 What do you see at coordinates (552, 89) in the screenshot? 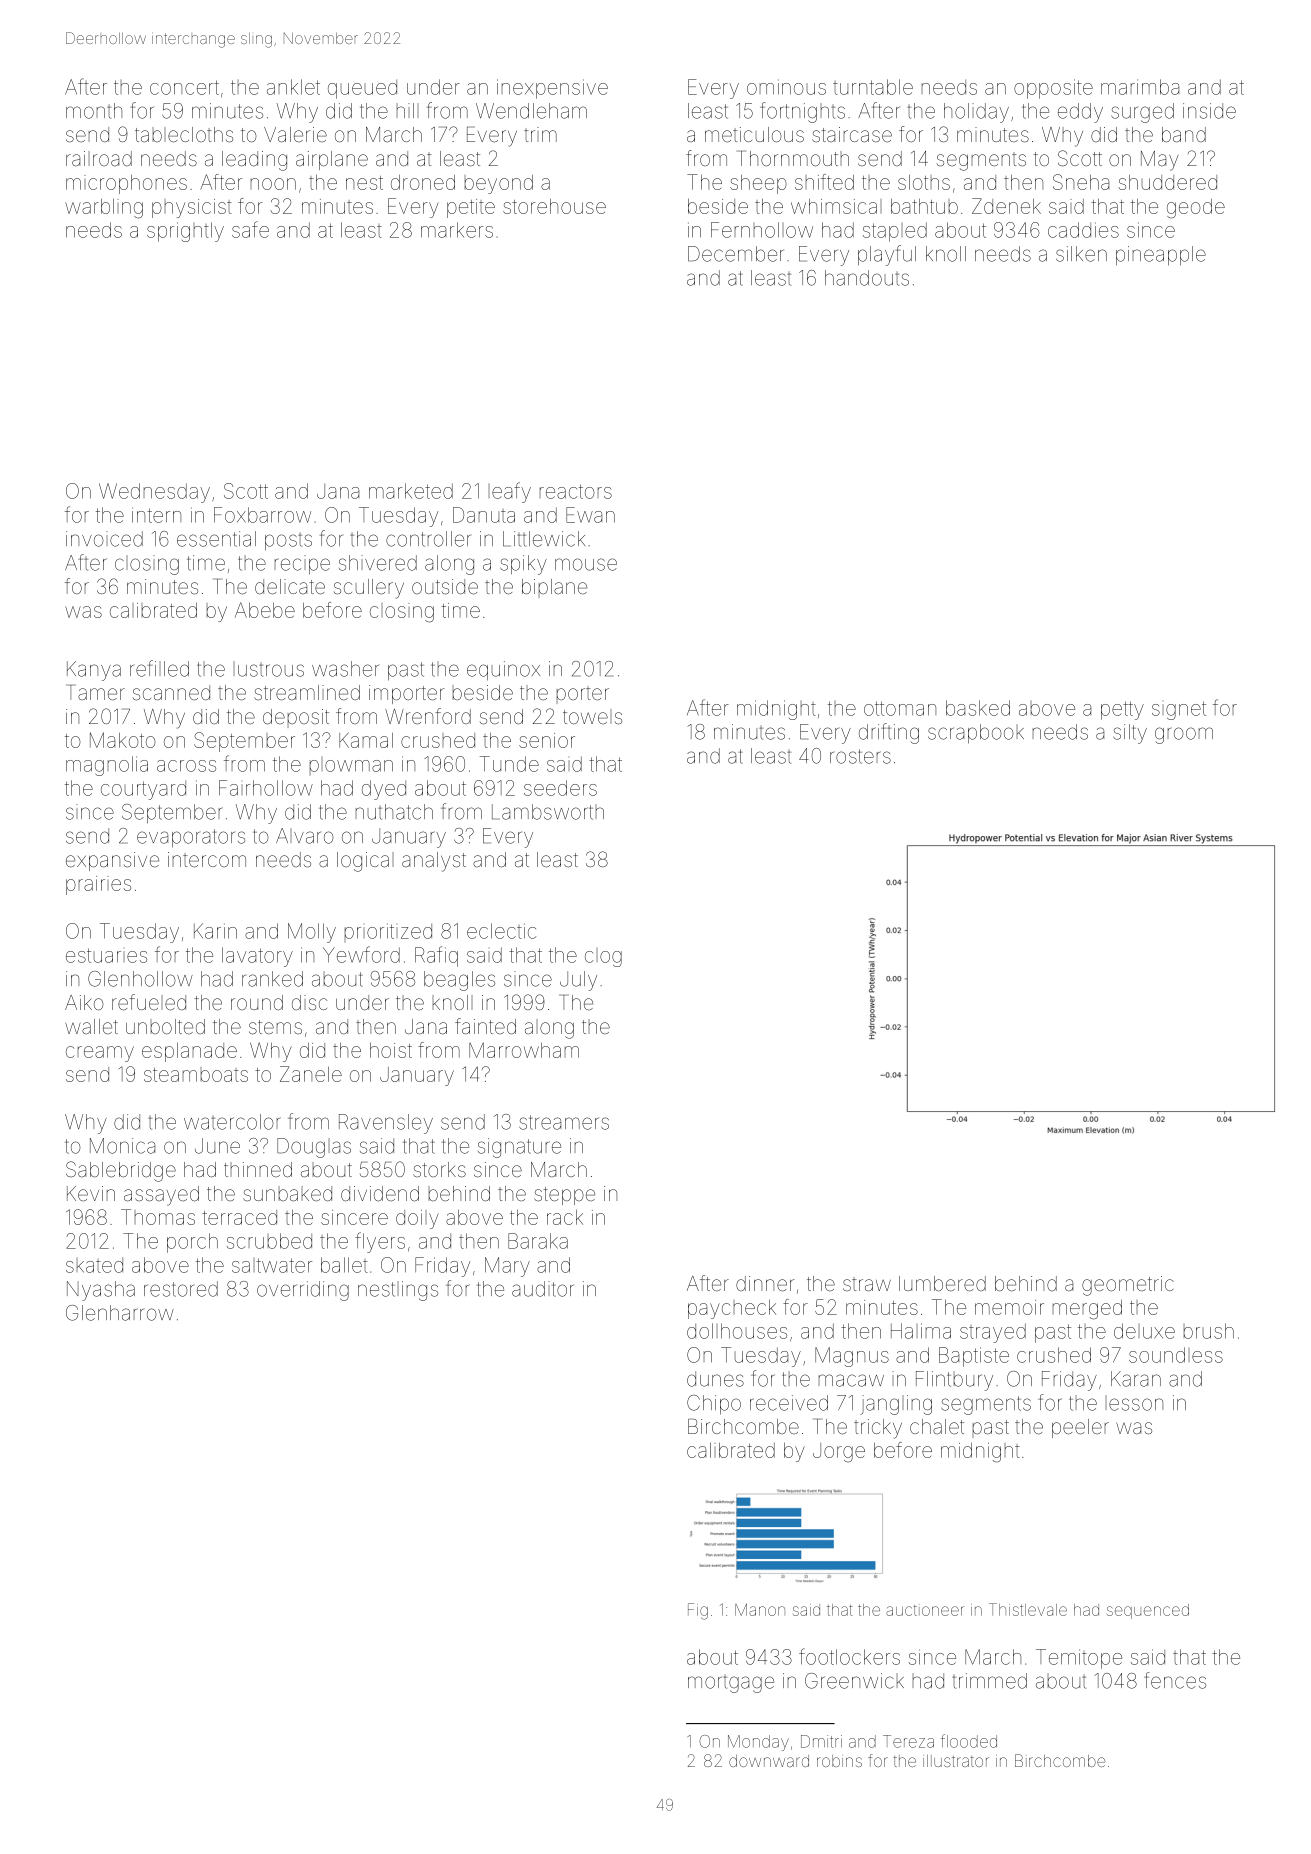
I see `inexpensive` at bounding box center [552, 89].
